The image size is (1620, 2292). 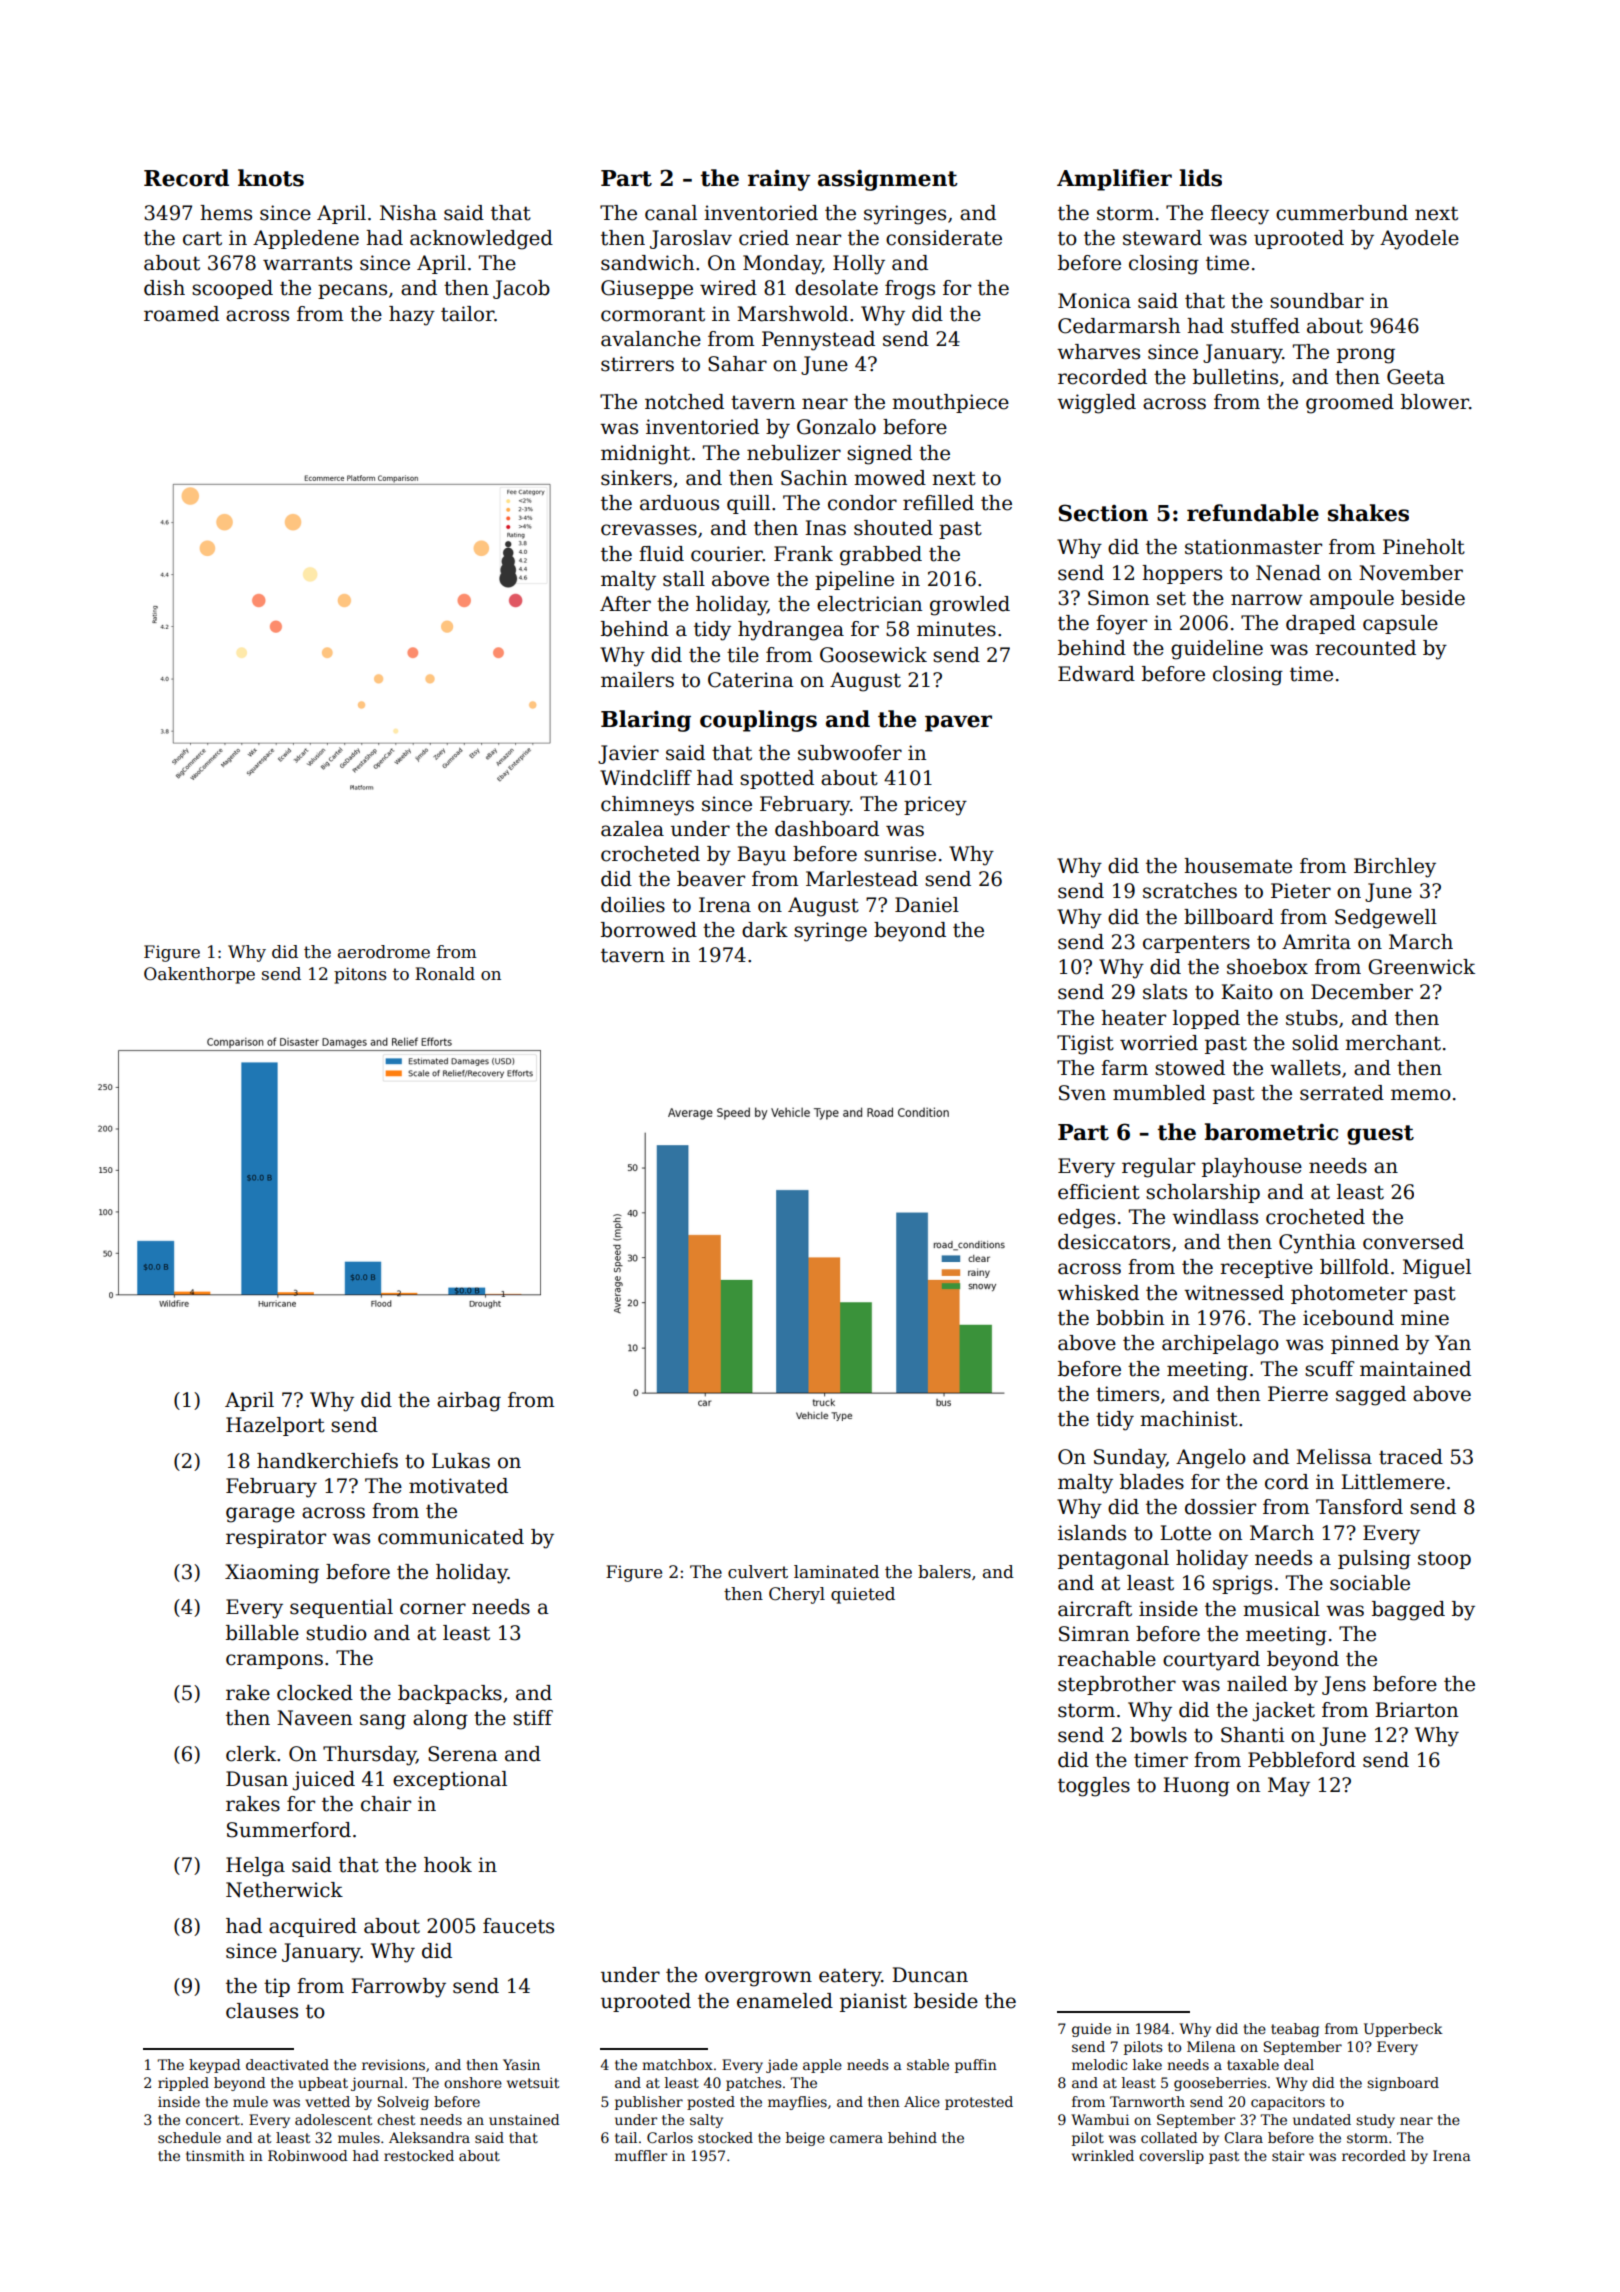 What do you see at coordinates (445, 974) in the image?
I see `Ronald` at bounding box center [445, 974].
